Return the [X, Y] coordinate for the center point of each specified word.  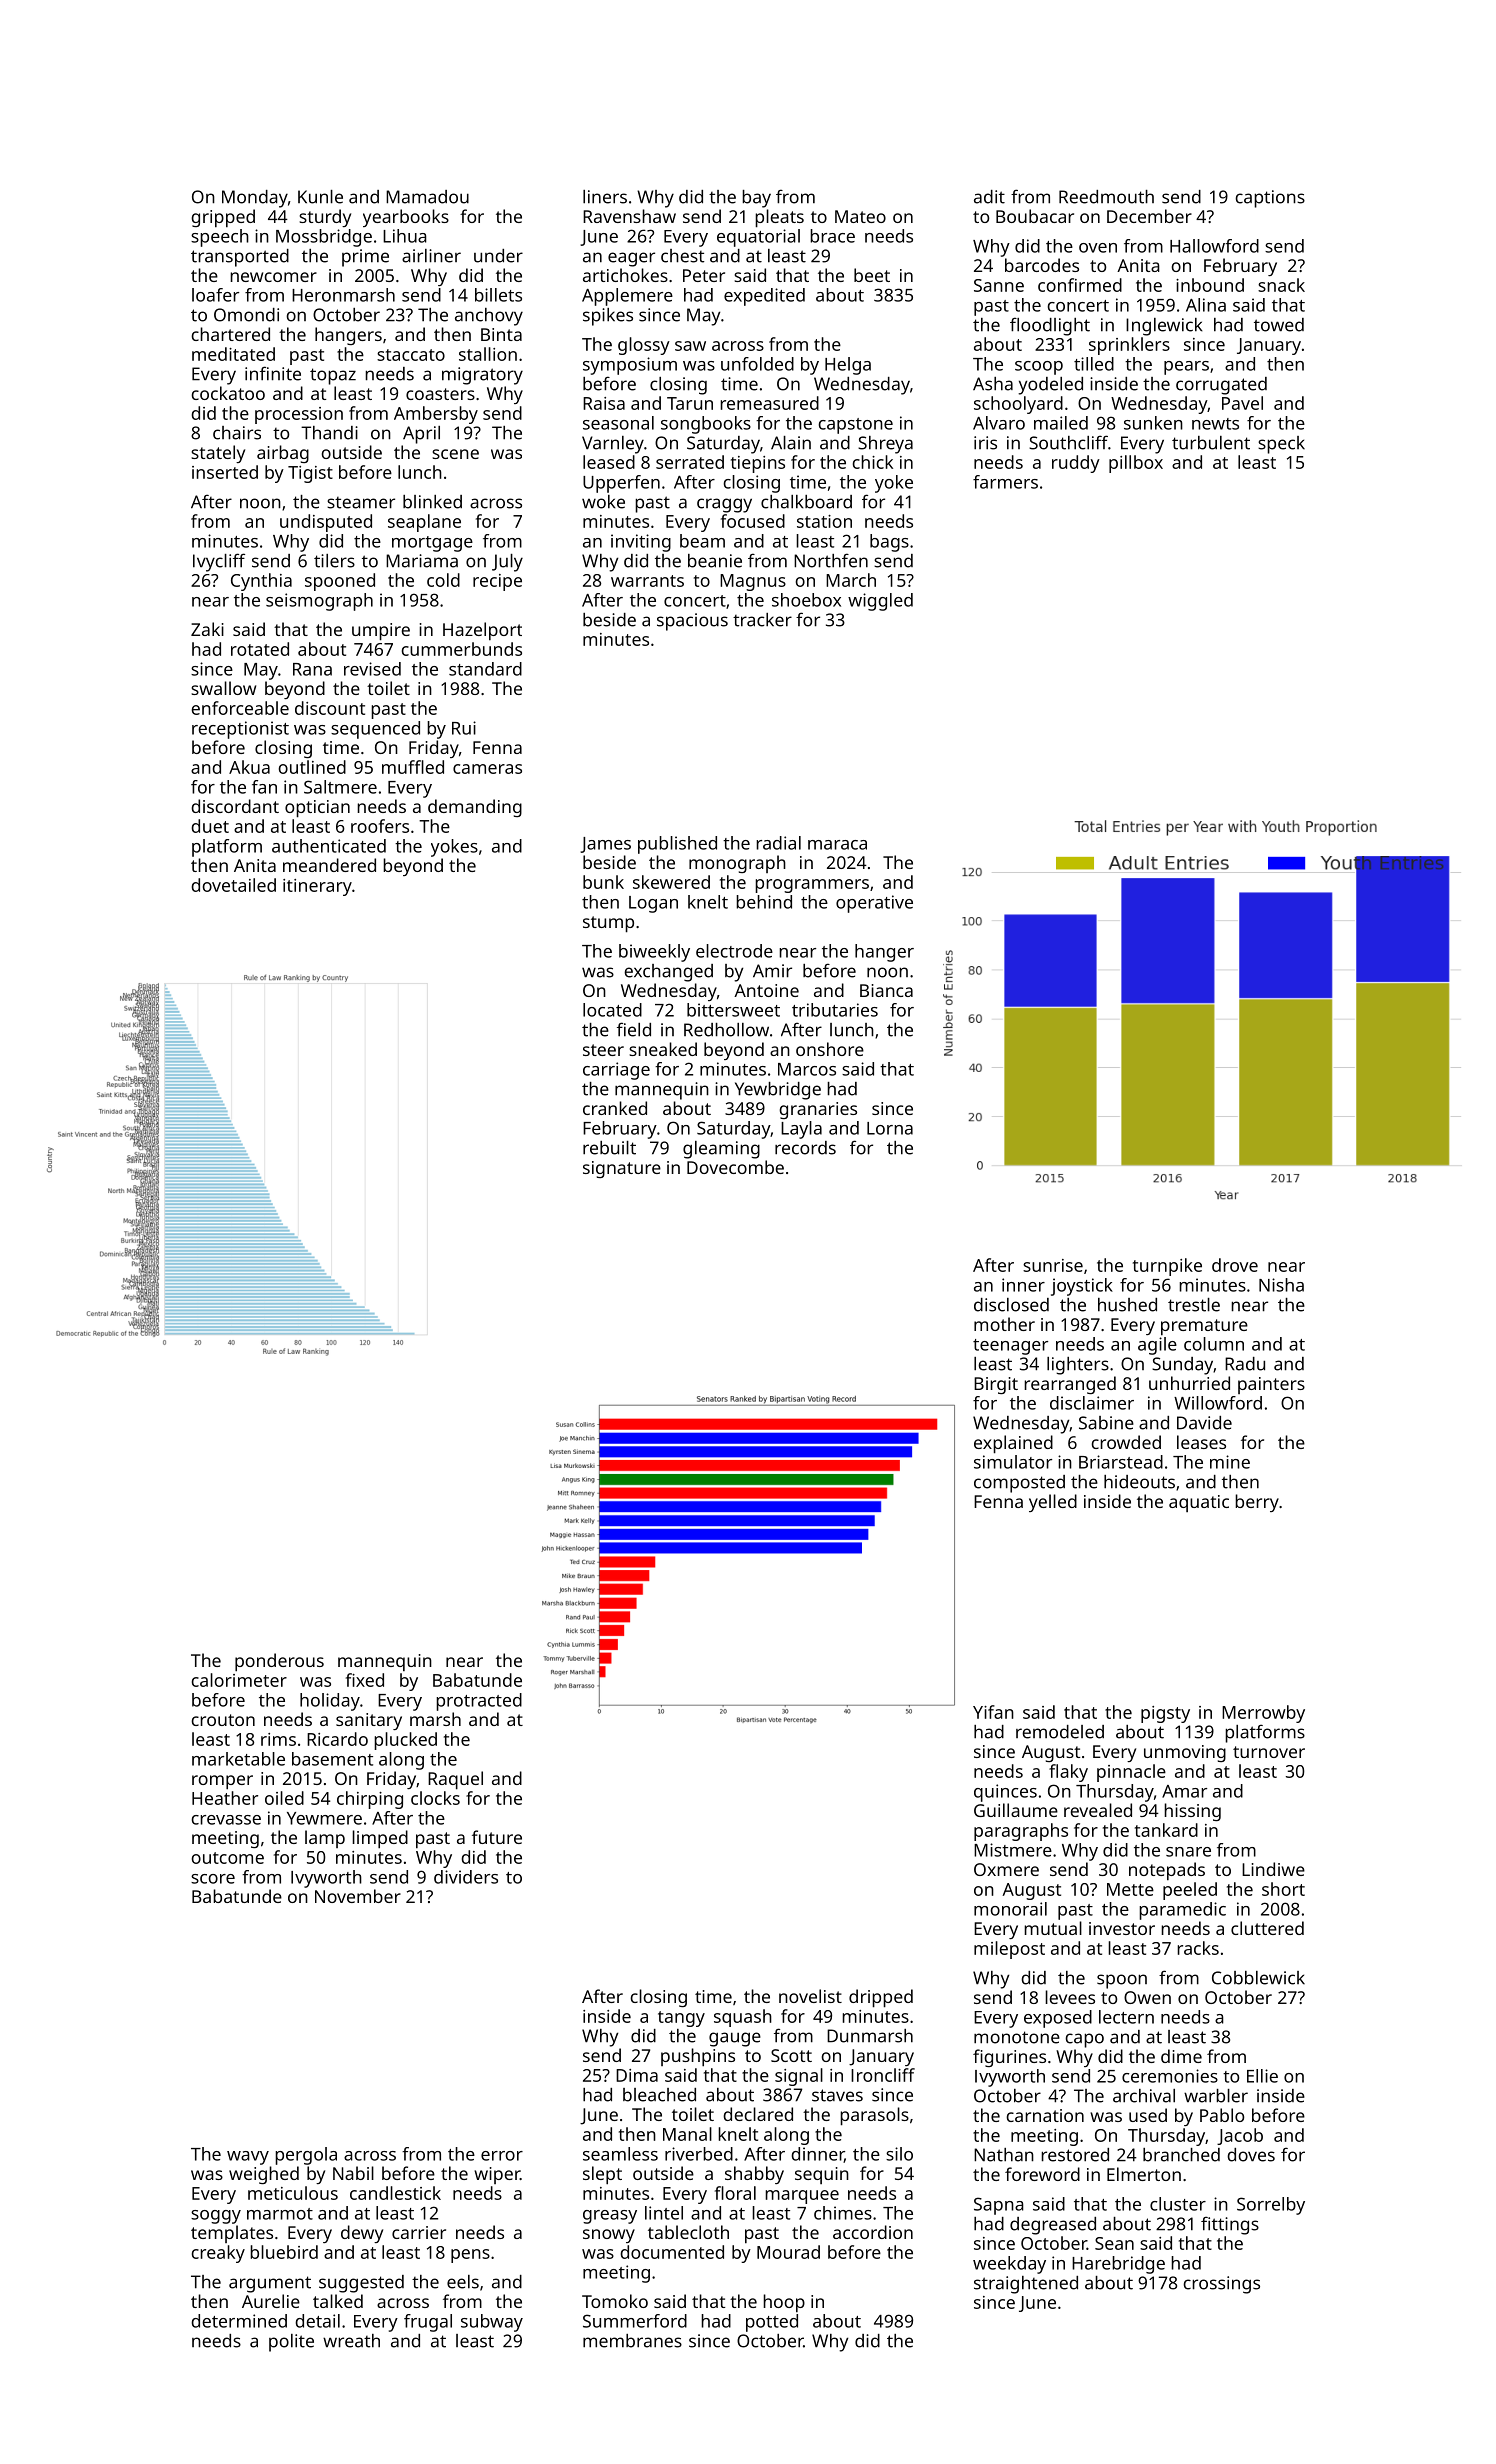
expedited [764, 297]
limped [380, 1839]
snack [1281, 285]
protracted [479, 1702]
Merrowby [1263, 1714]
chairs [237, 433]
